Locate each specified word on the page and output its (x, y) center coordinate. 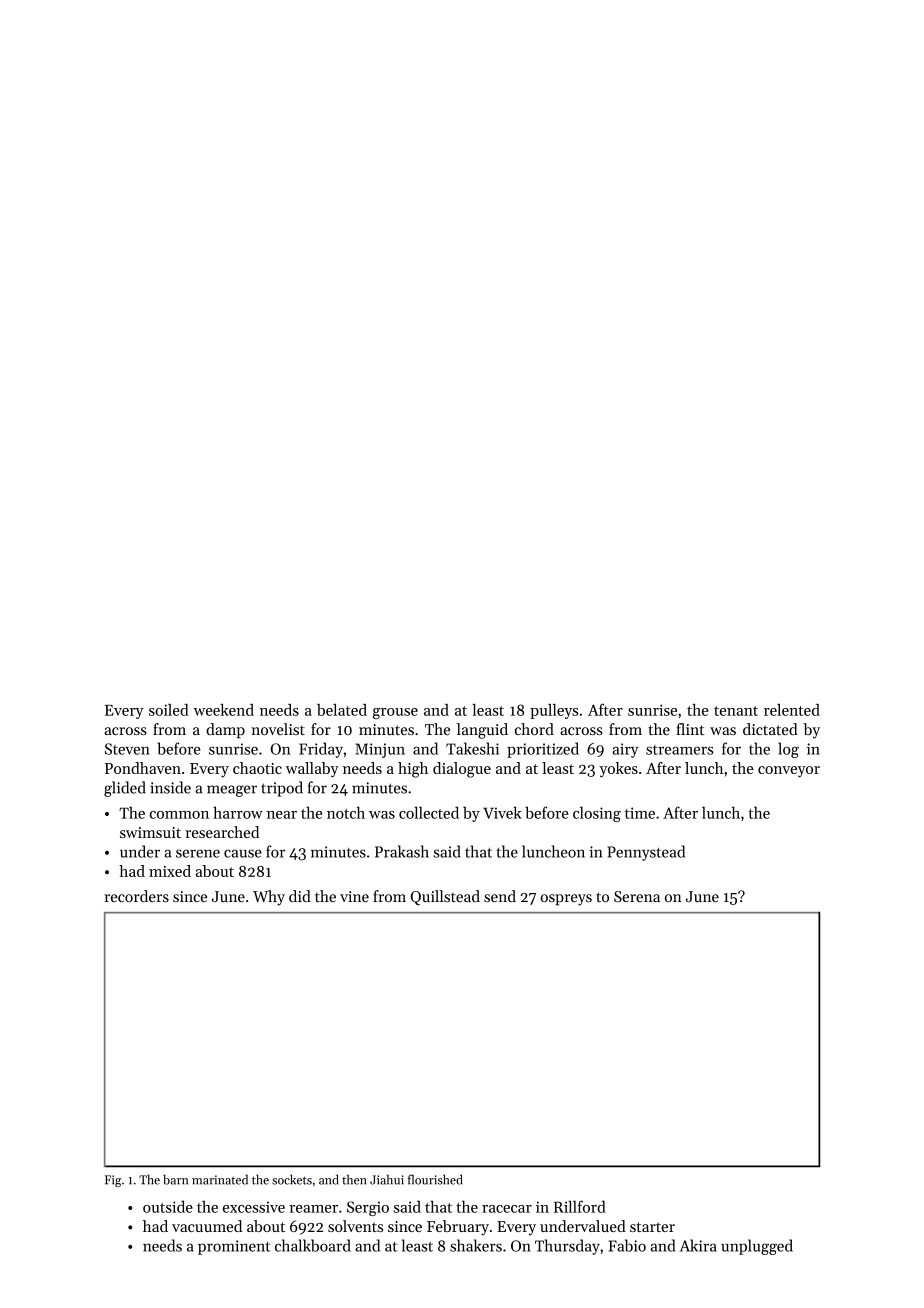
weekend (223, 710)
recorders (136, 896)
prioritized (543, 750)
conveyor (789, 771)
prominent (234, 1247)
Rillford (580, 1206)
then (354, 1179)
